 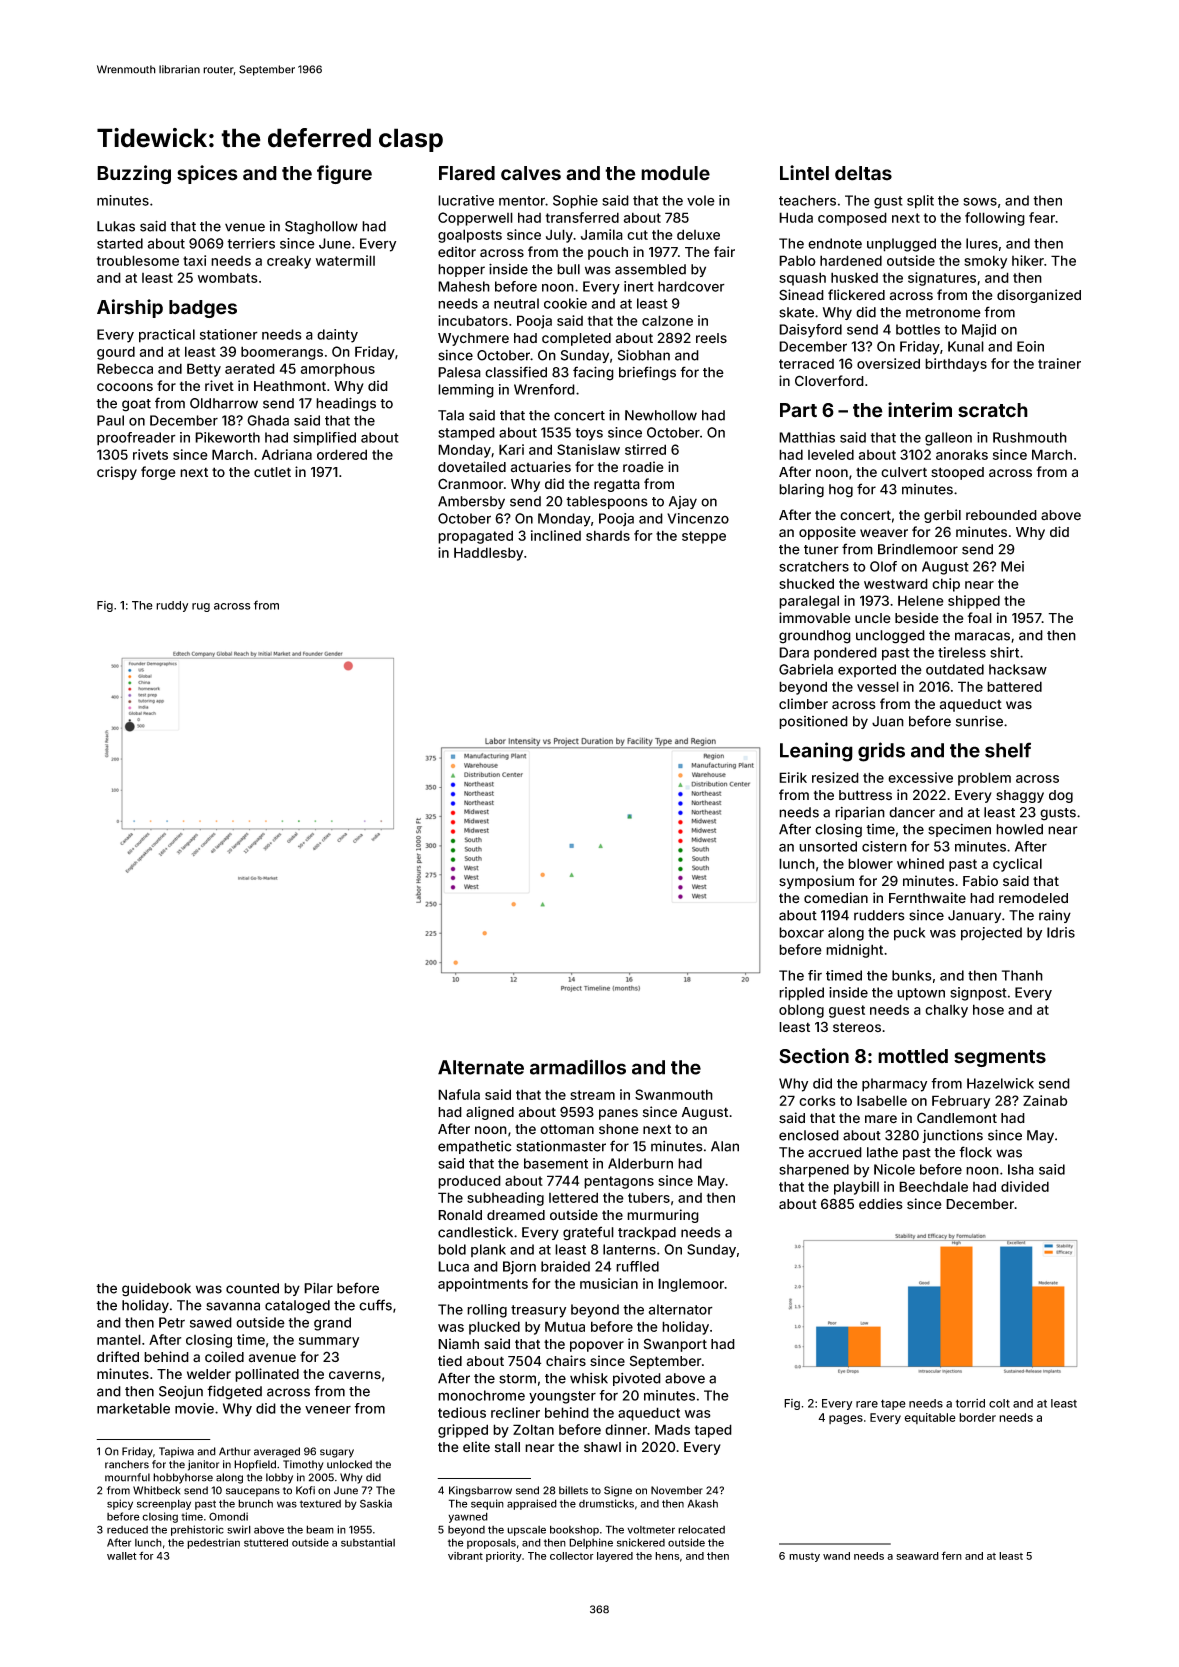 I want to click on Eirik, so click(x=793, y=777).
